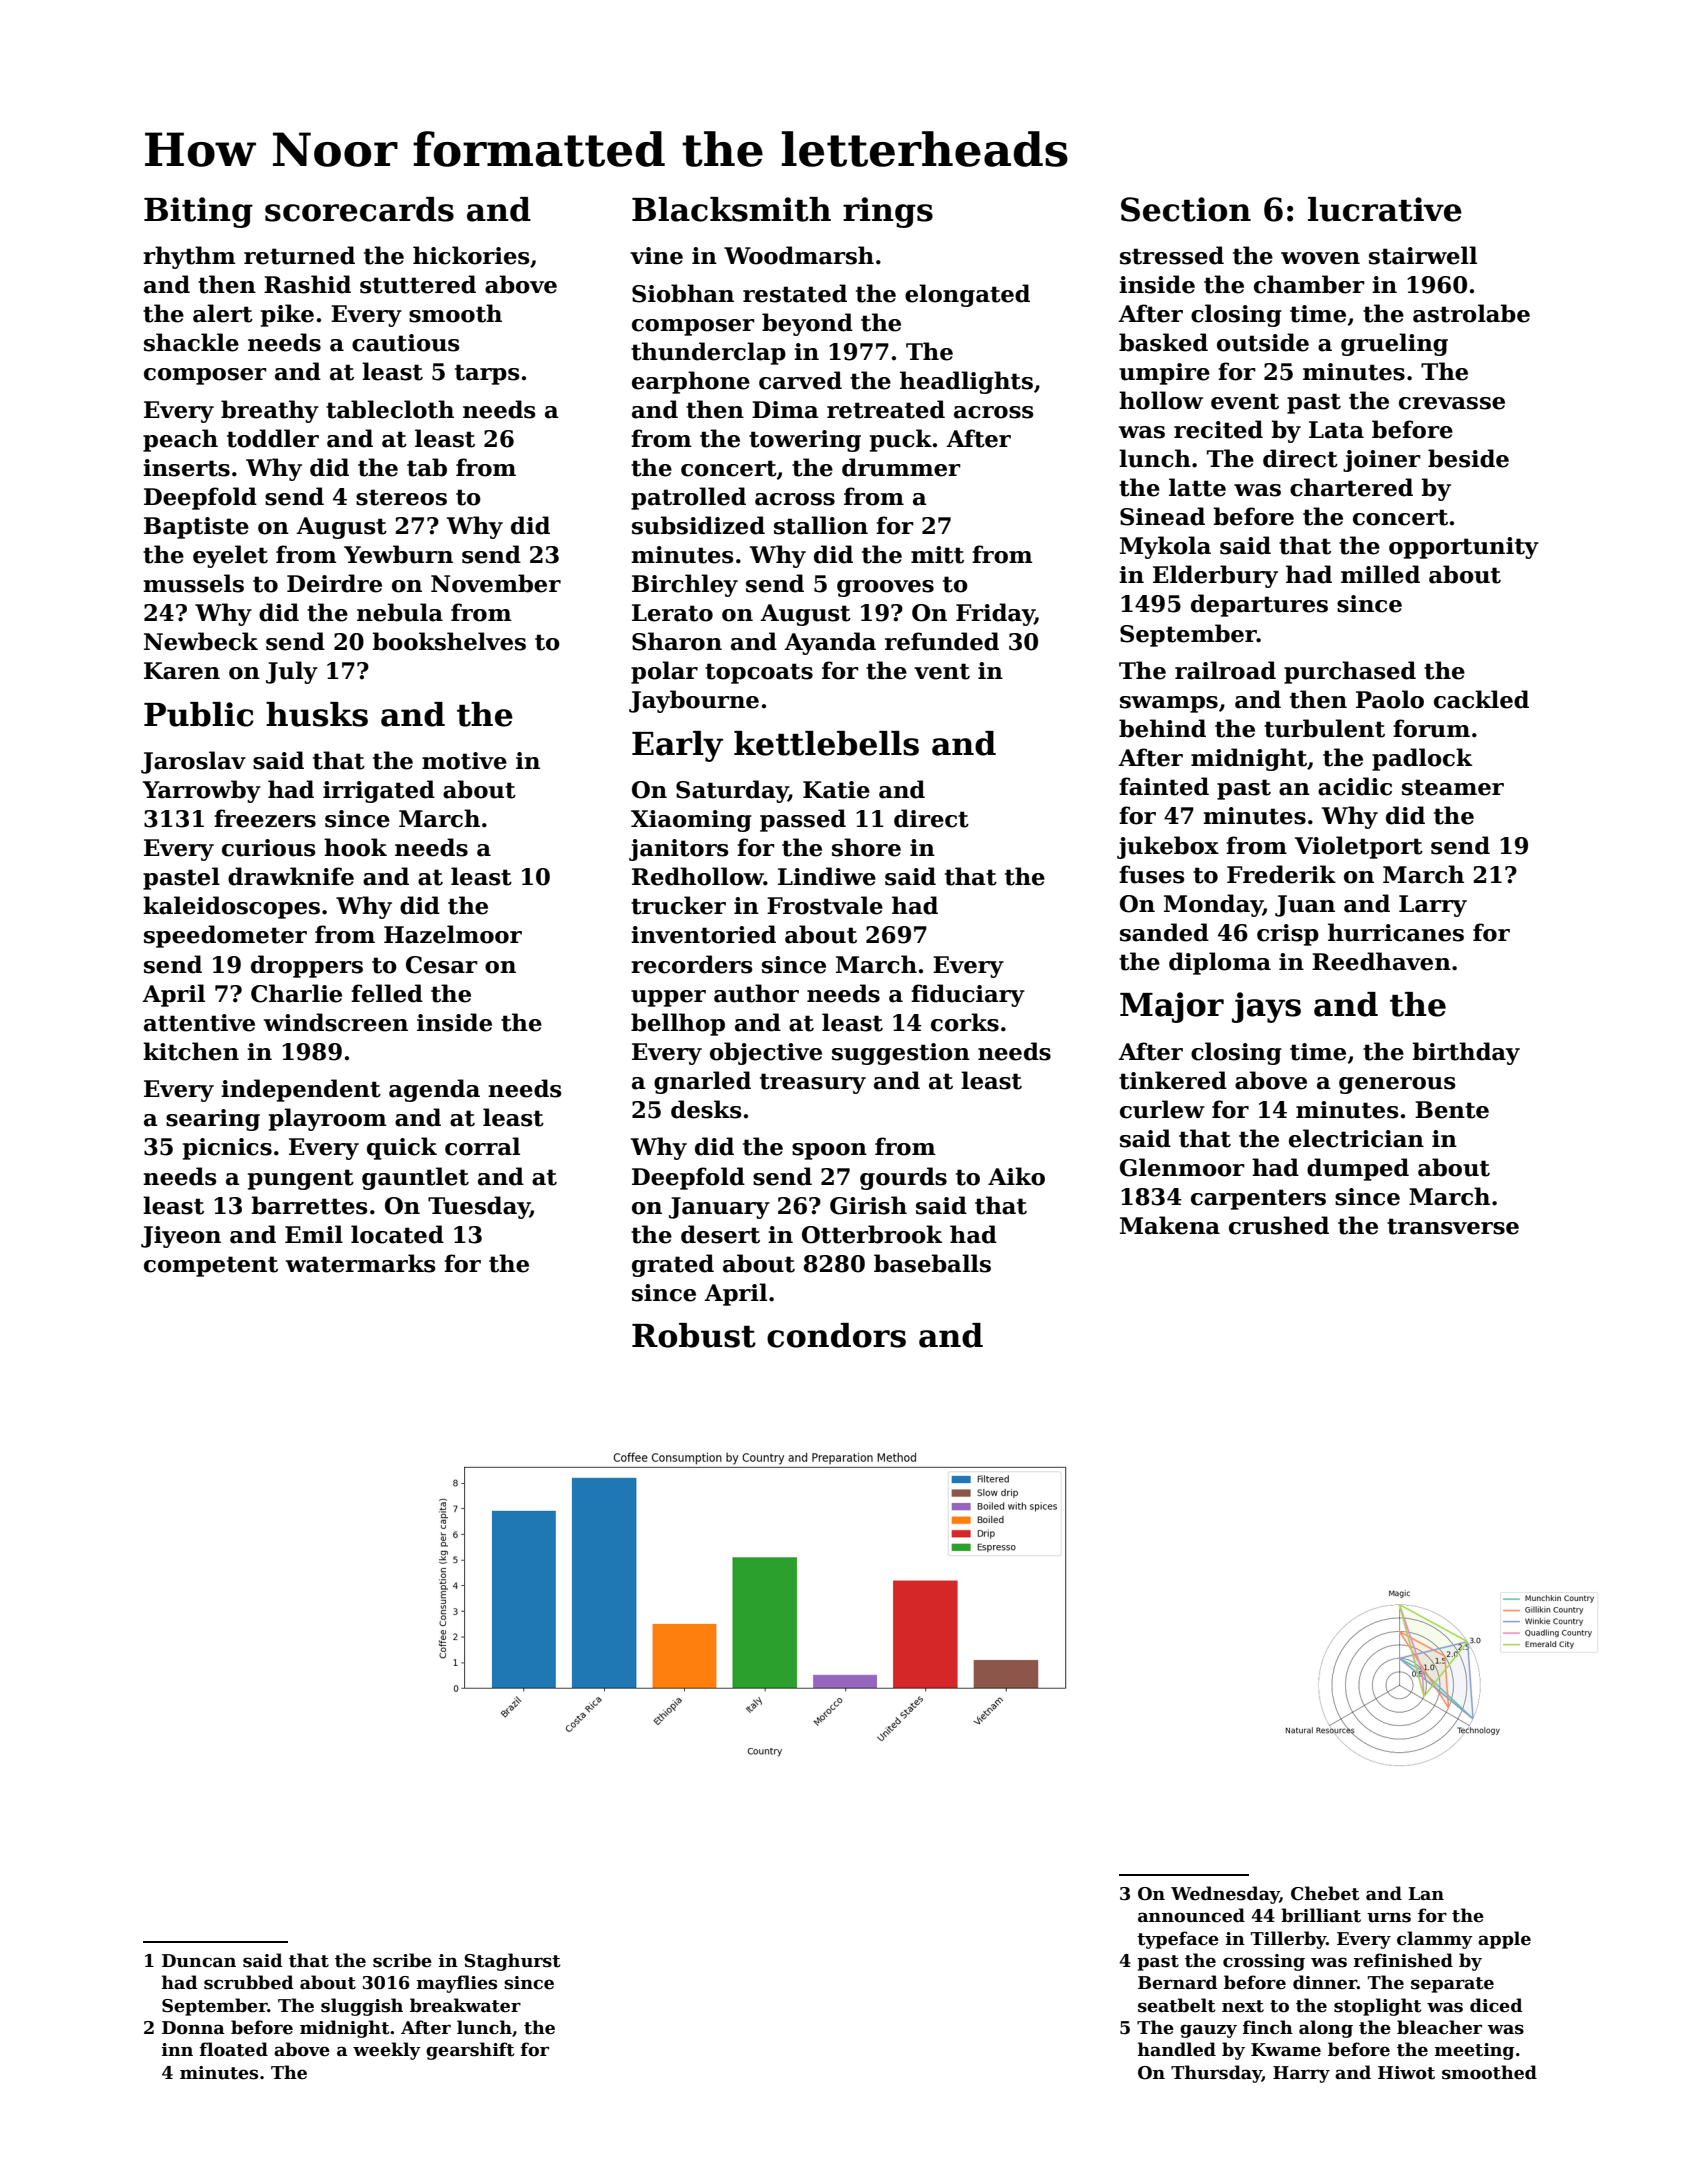  I want to click on Lan, so click(1426, 1894).
